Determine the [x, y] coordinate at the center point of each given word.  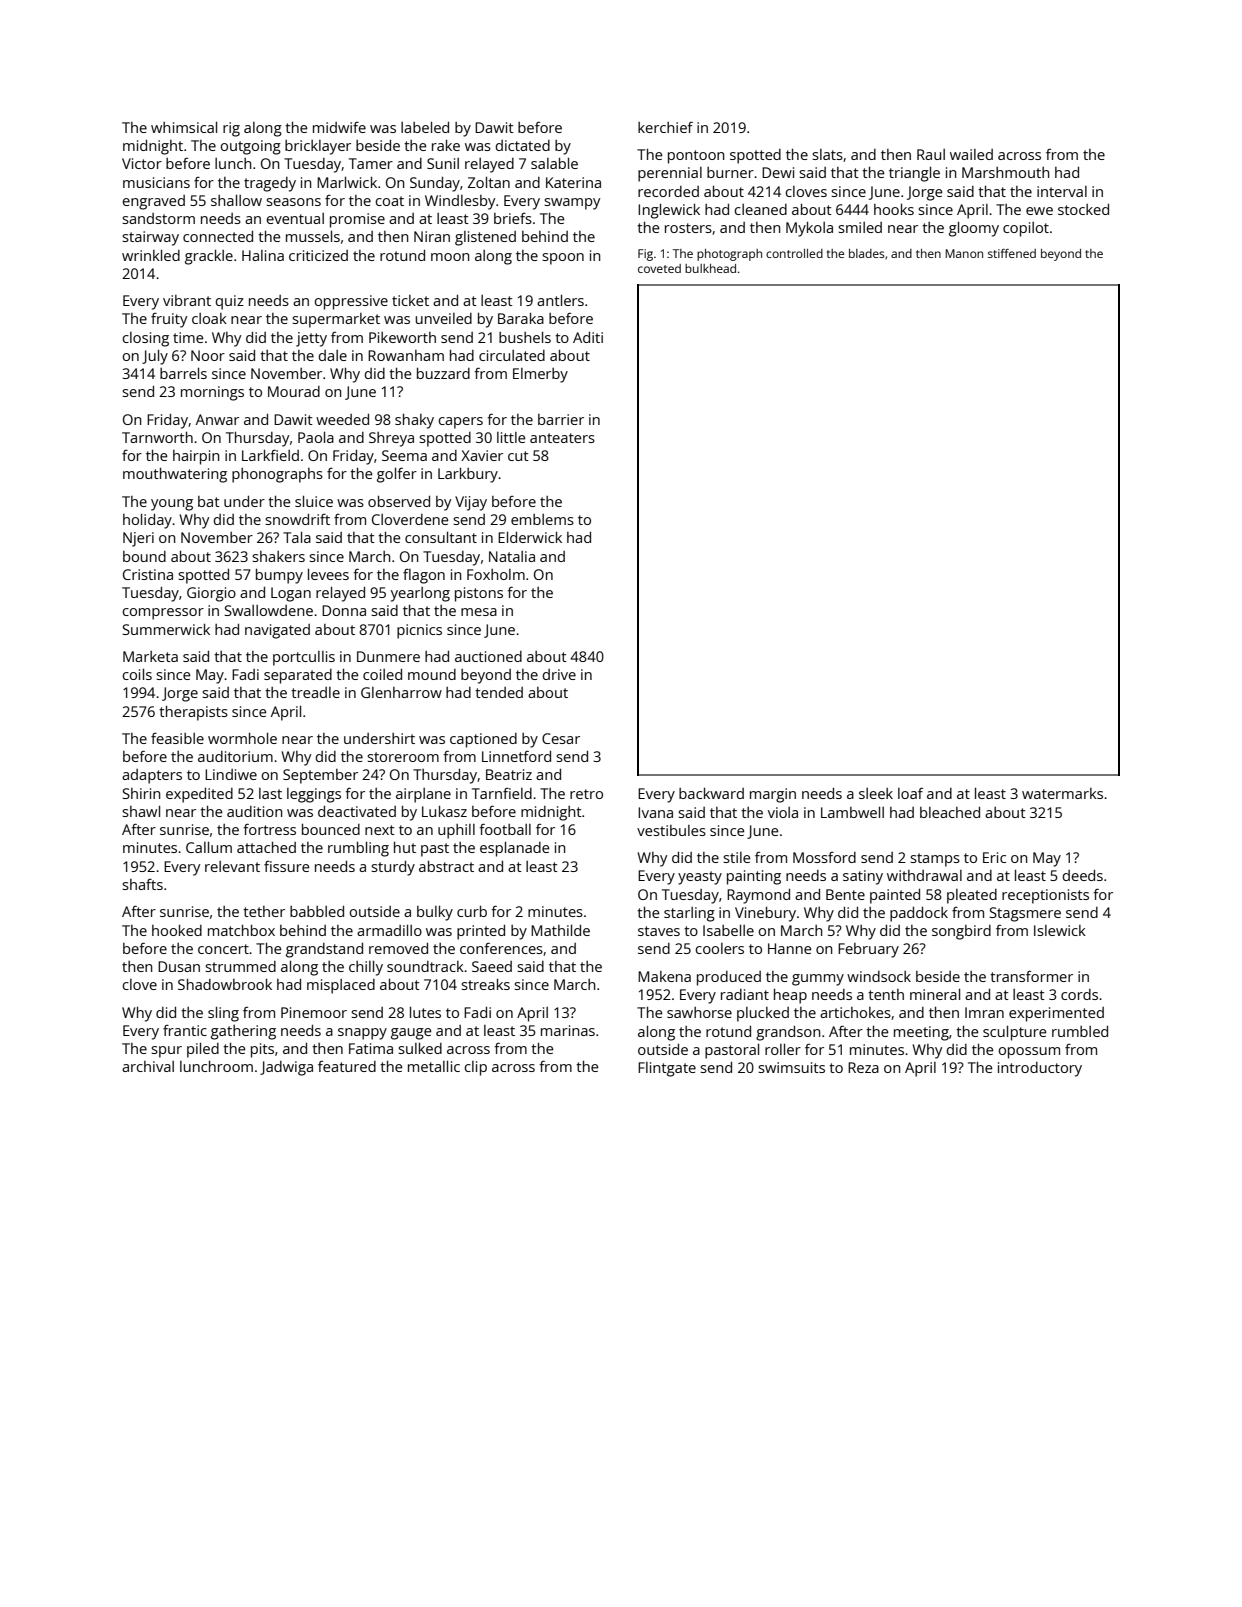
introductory [1040, 1069]
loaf [910, 793]
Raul [931, 154]
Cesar [561, 738]
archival [148, 1066]
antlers [560, 300]
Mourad [294, 391]
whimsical [184, 127]
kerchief [665, 127]
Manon [964, 253]
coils [137, 674]
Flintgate [667, 1069]
